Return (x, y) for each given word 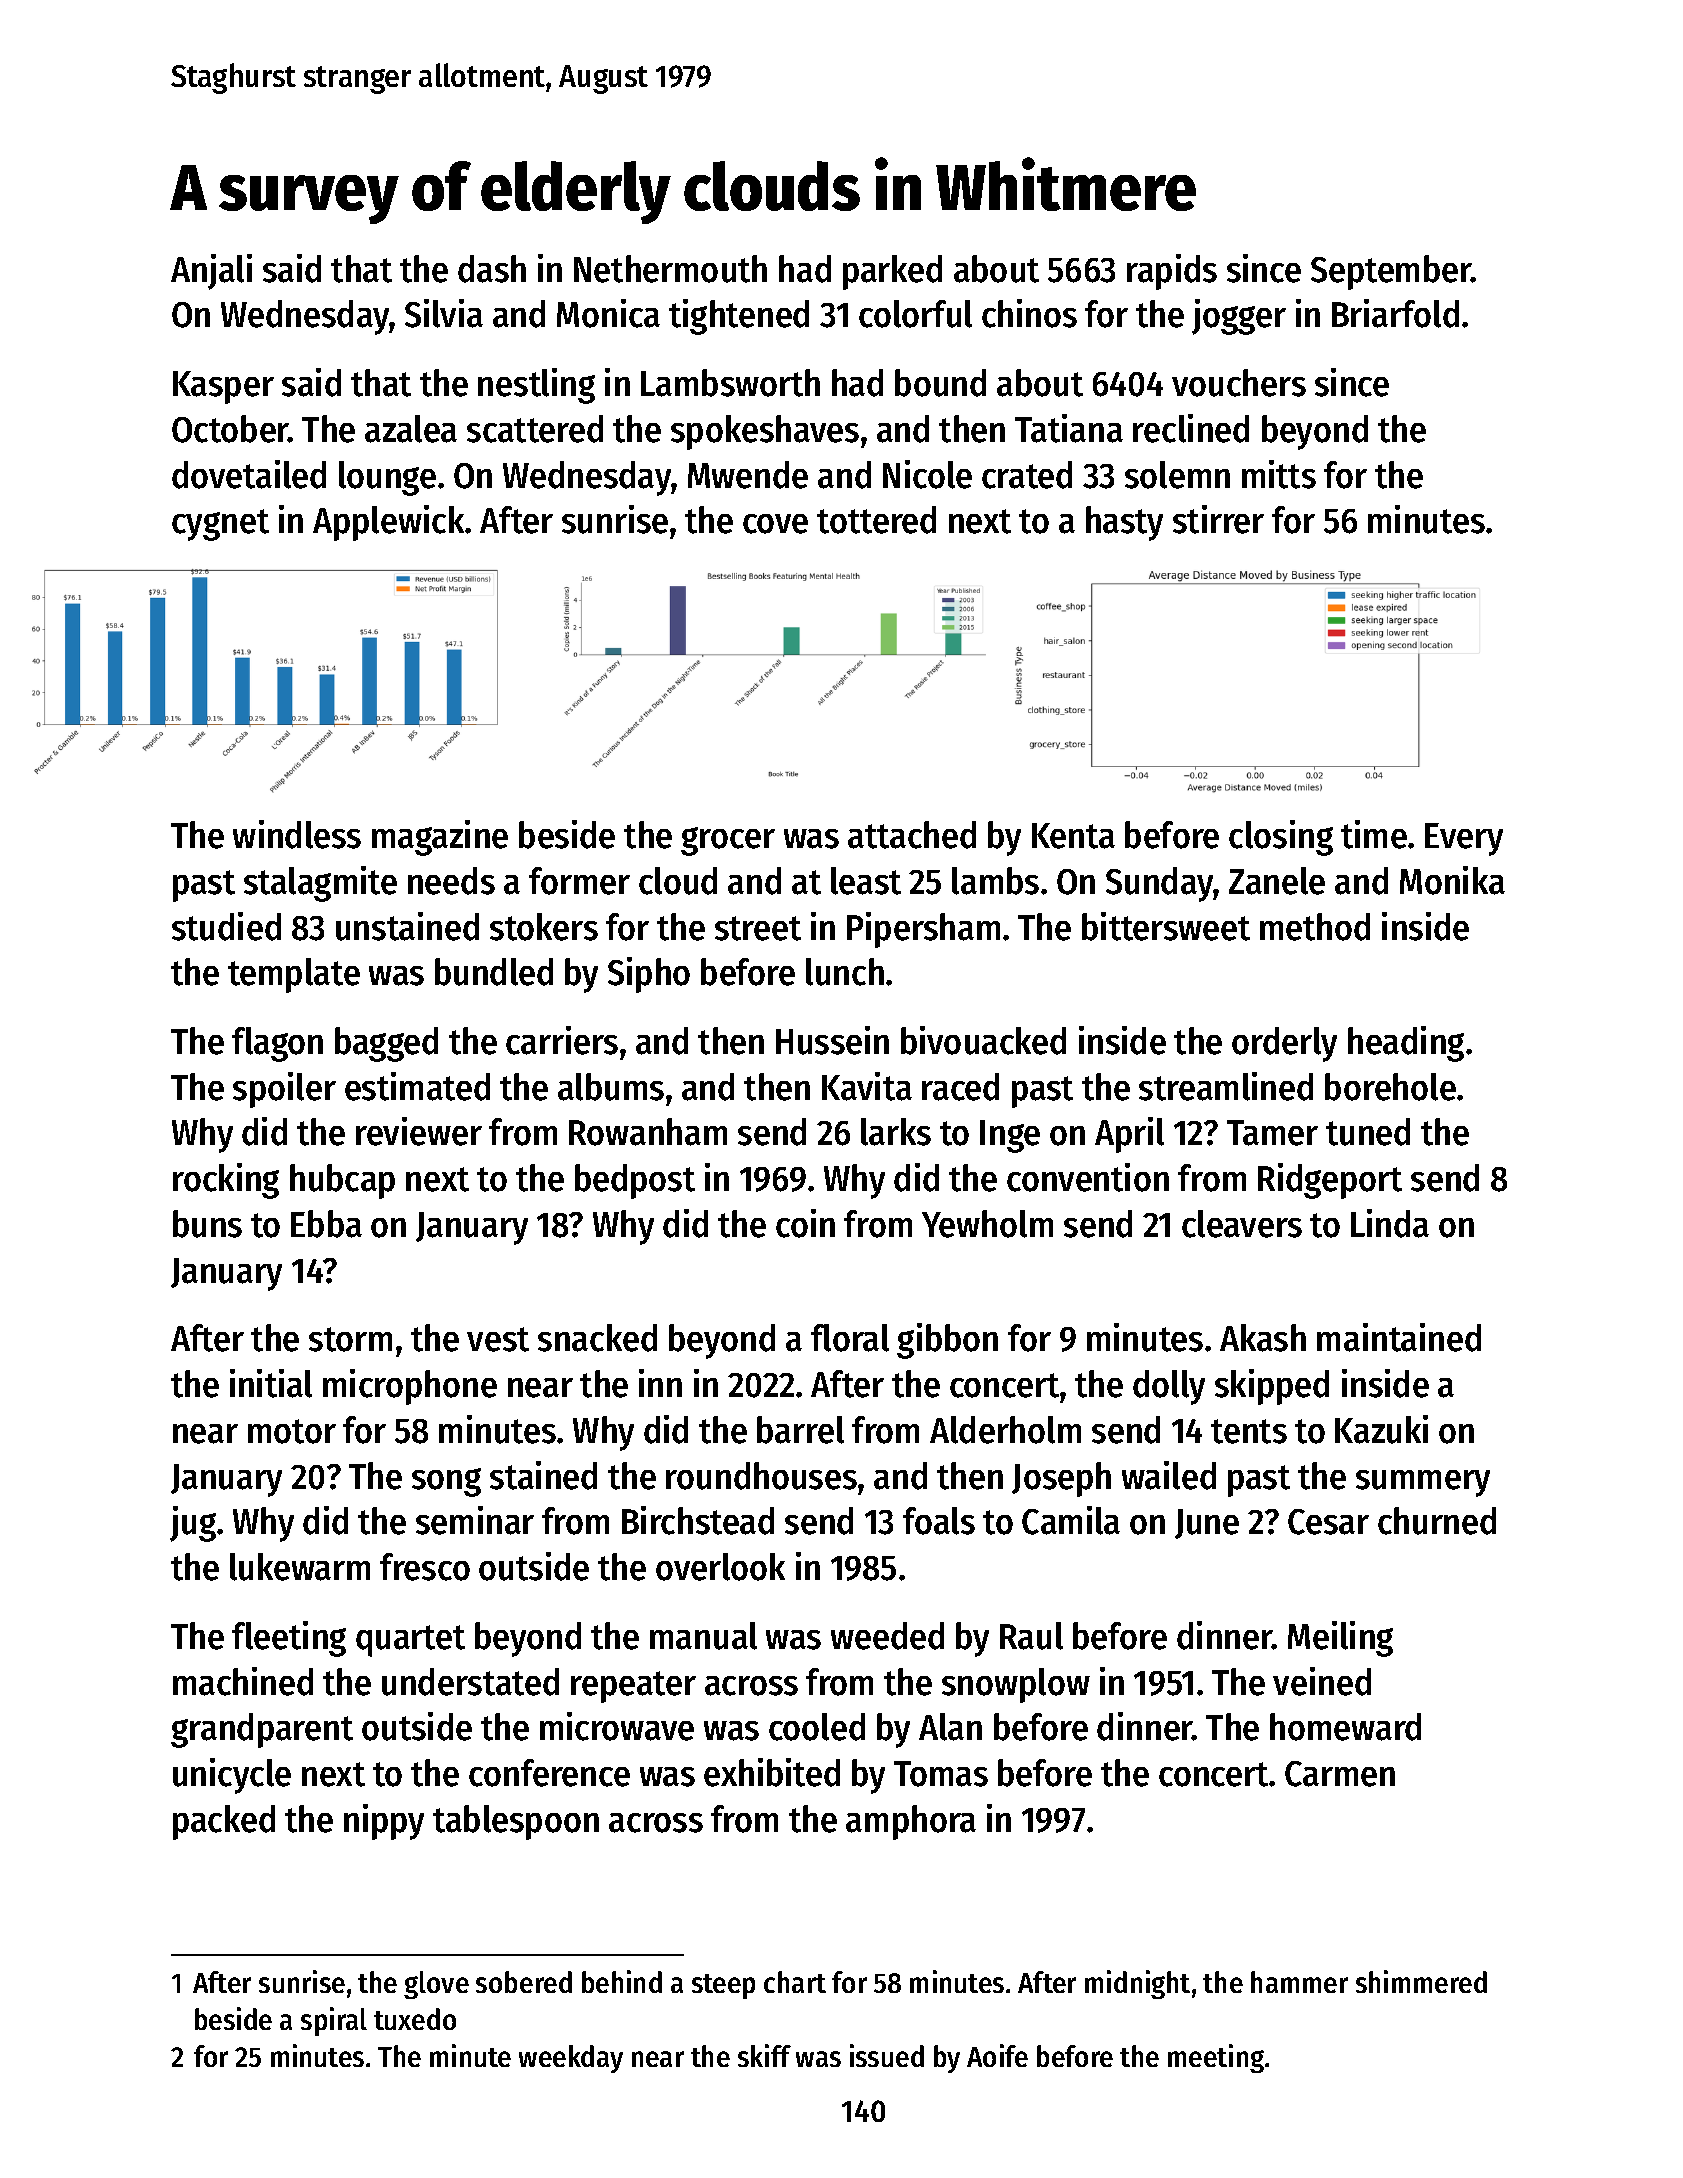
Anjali (211, 272)
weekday (571, 2059)
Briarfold (1395, 313)
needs (451, 881)
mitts (1279, 474)
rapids (1172, 272)
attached (912, 835)
